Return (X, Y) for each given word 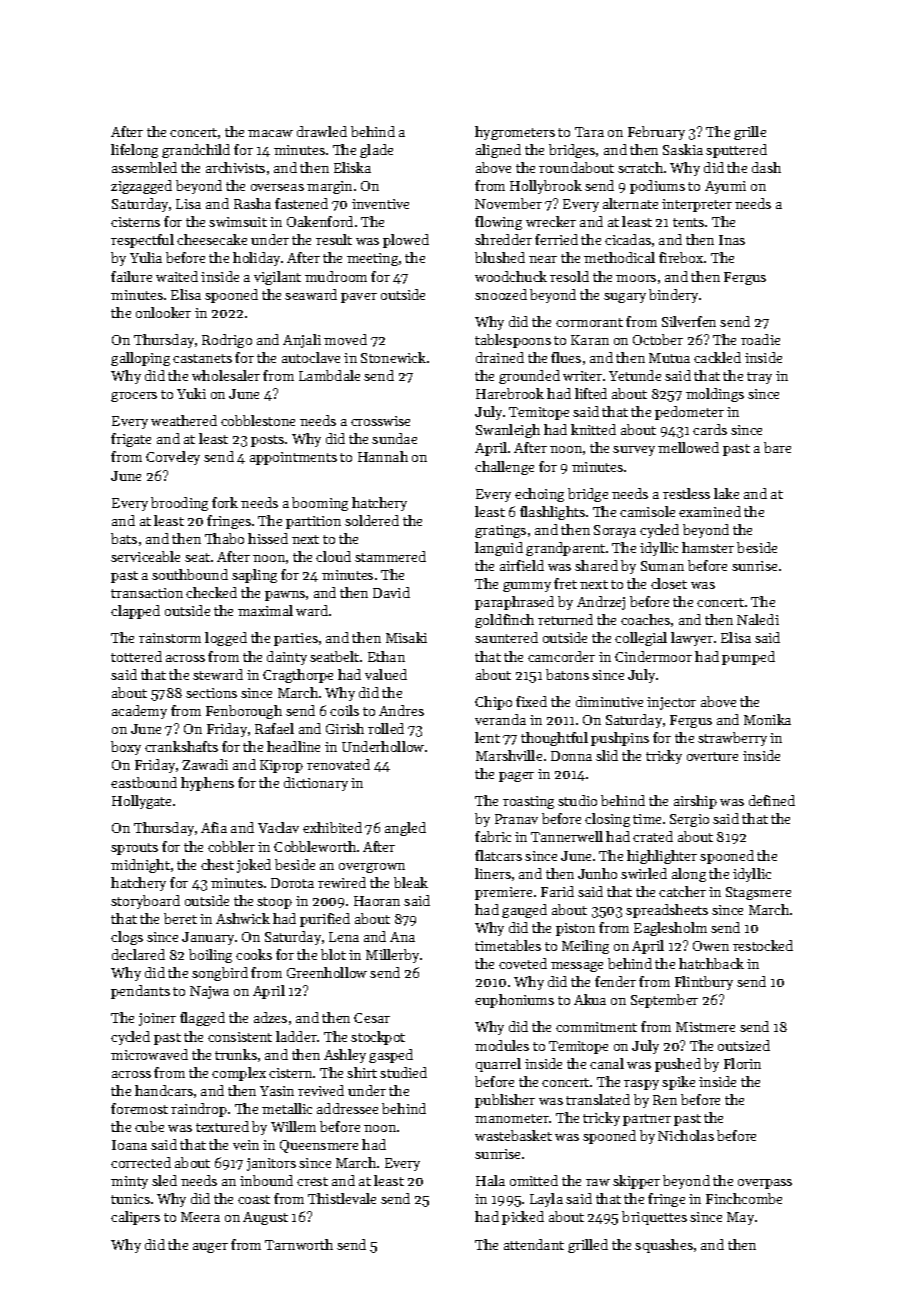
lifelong (134, 151)
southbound (190, 574)
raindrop (199, 1110)
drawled (322, 131)
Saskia (683, 149)
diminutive (609, 701)
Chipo (493, 703)
